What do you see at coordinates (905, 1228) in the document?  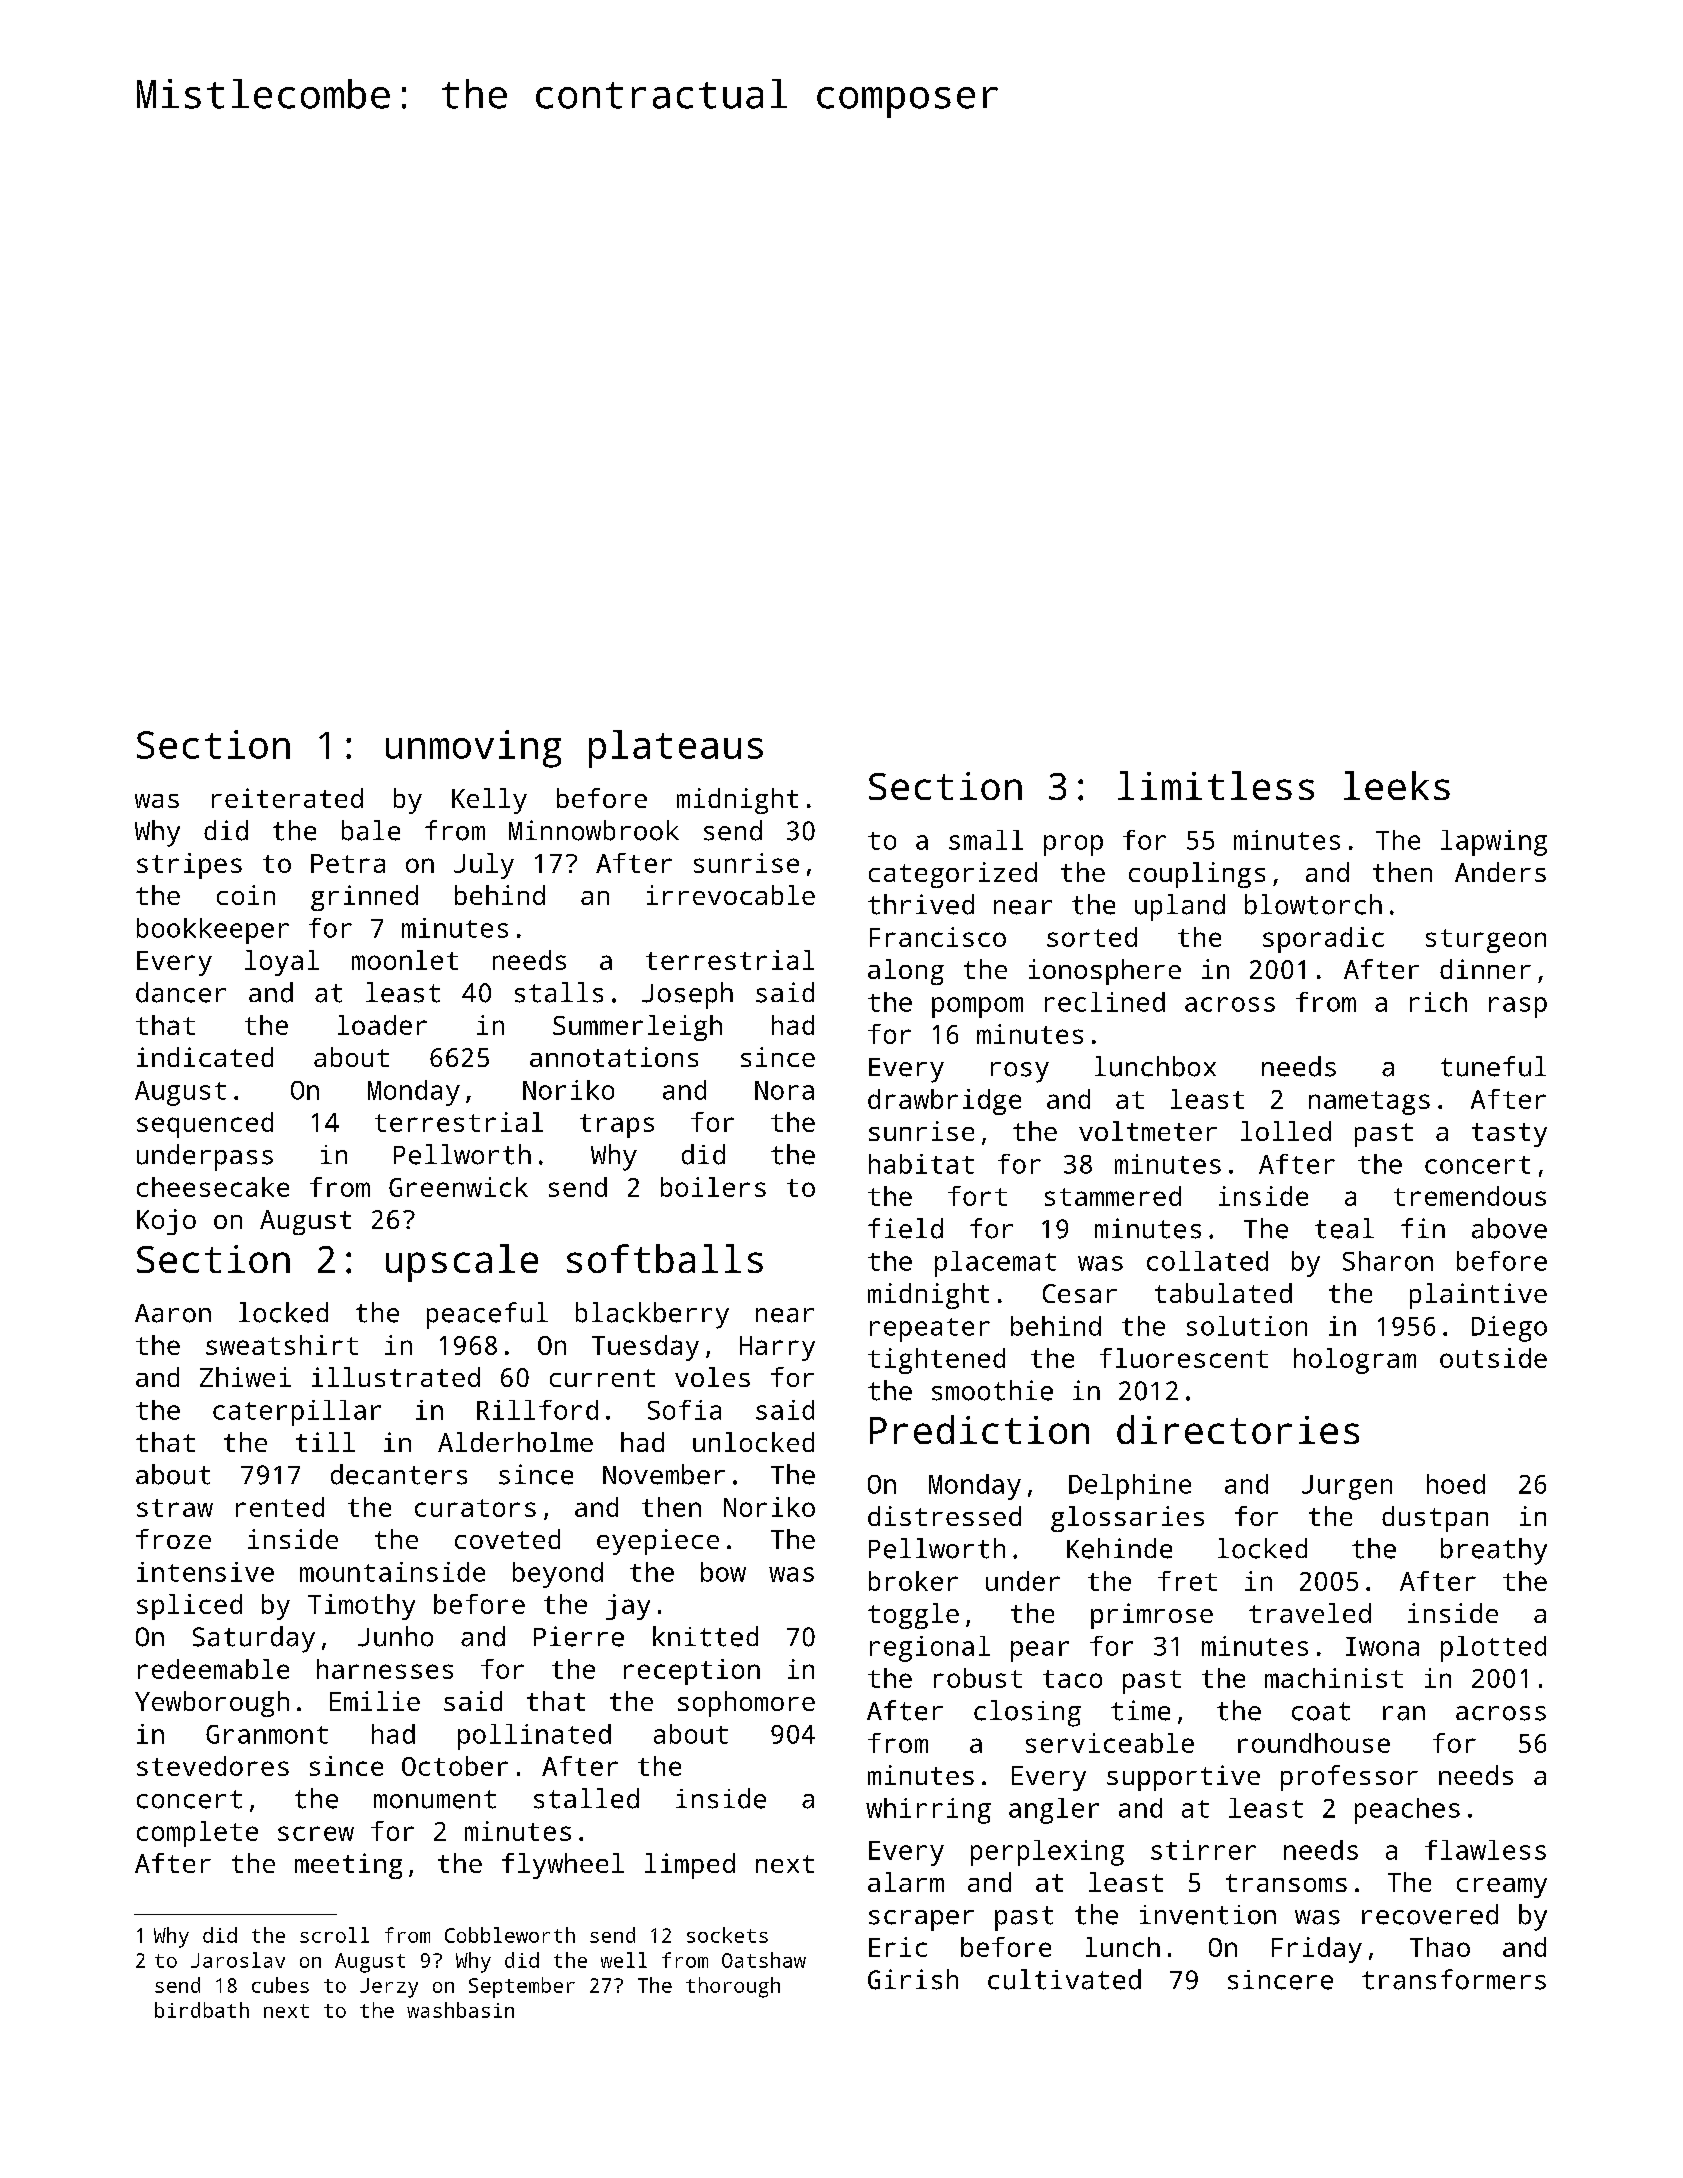 I see `field` at bounding box center [905, 1228].
